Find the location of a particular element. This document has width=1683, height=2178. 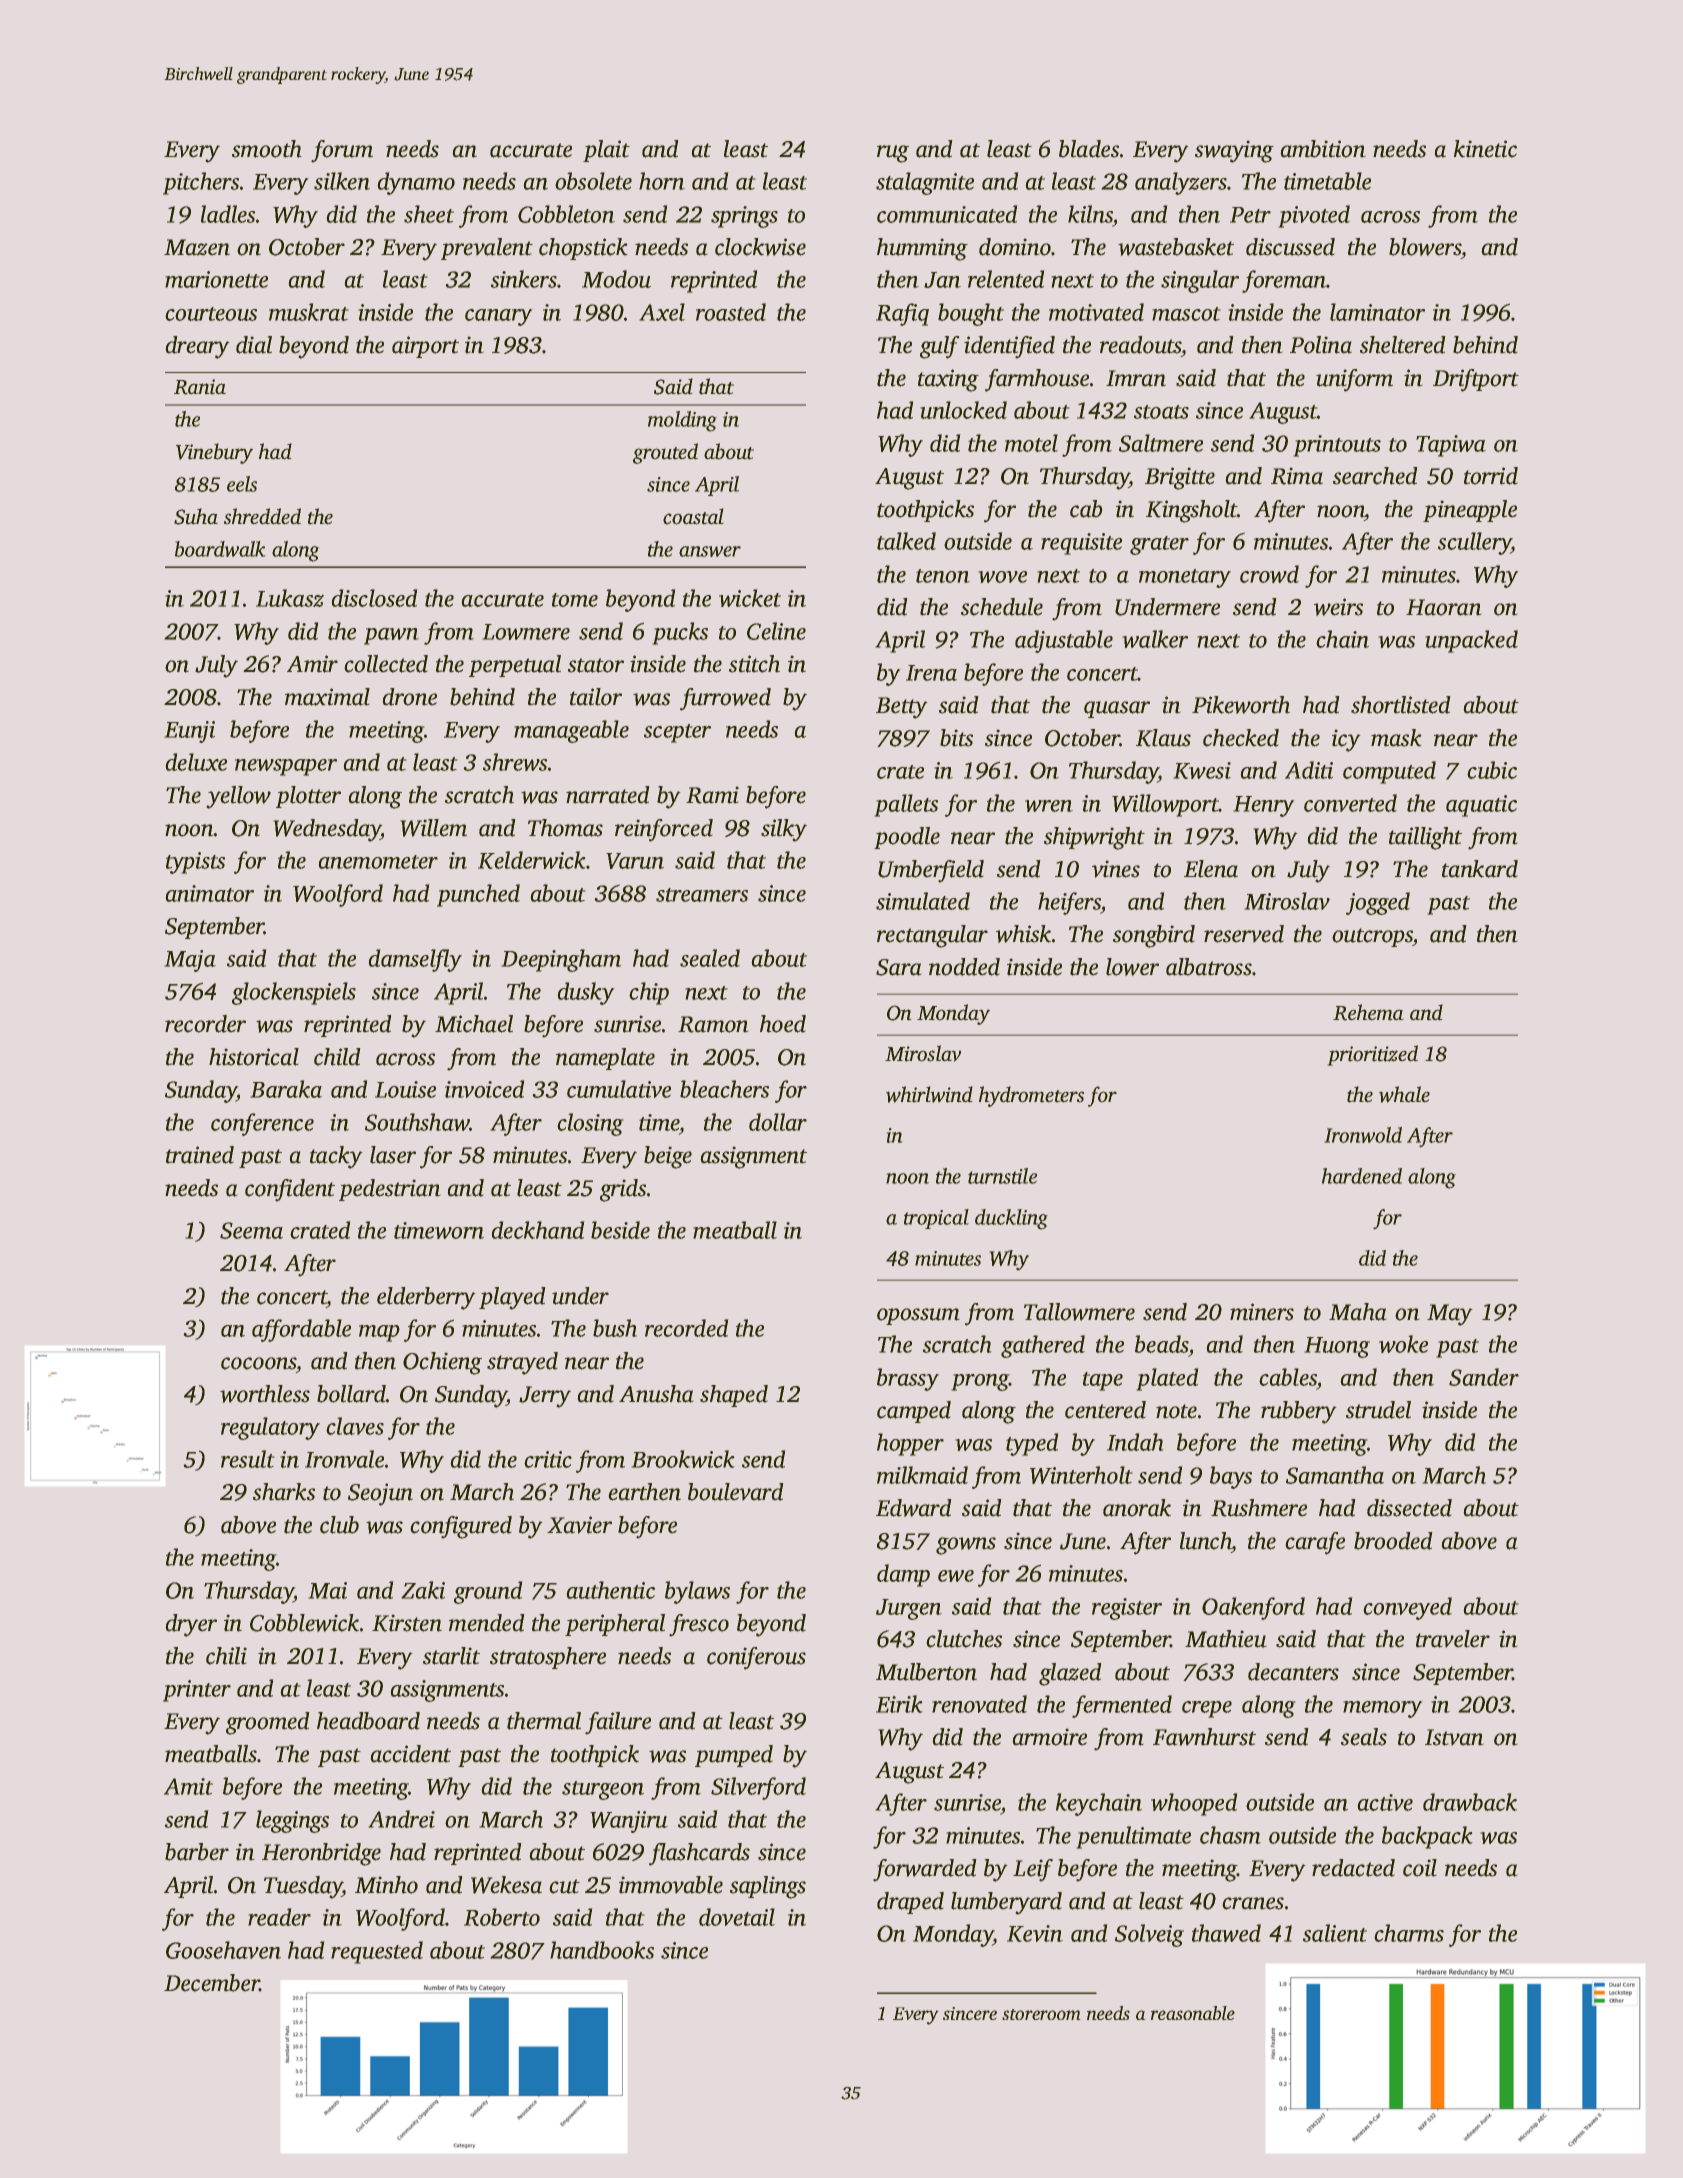

sturgeon is located at coordinates (603, 1790).
